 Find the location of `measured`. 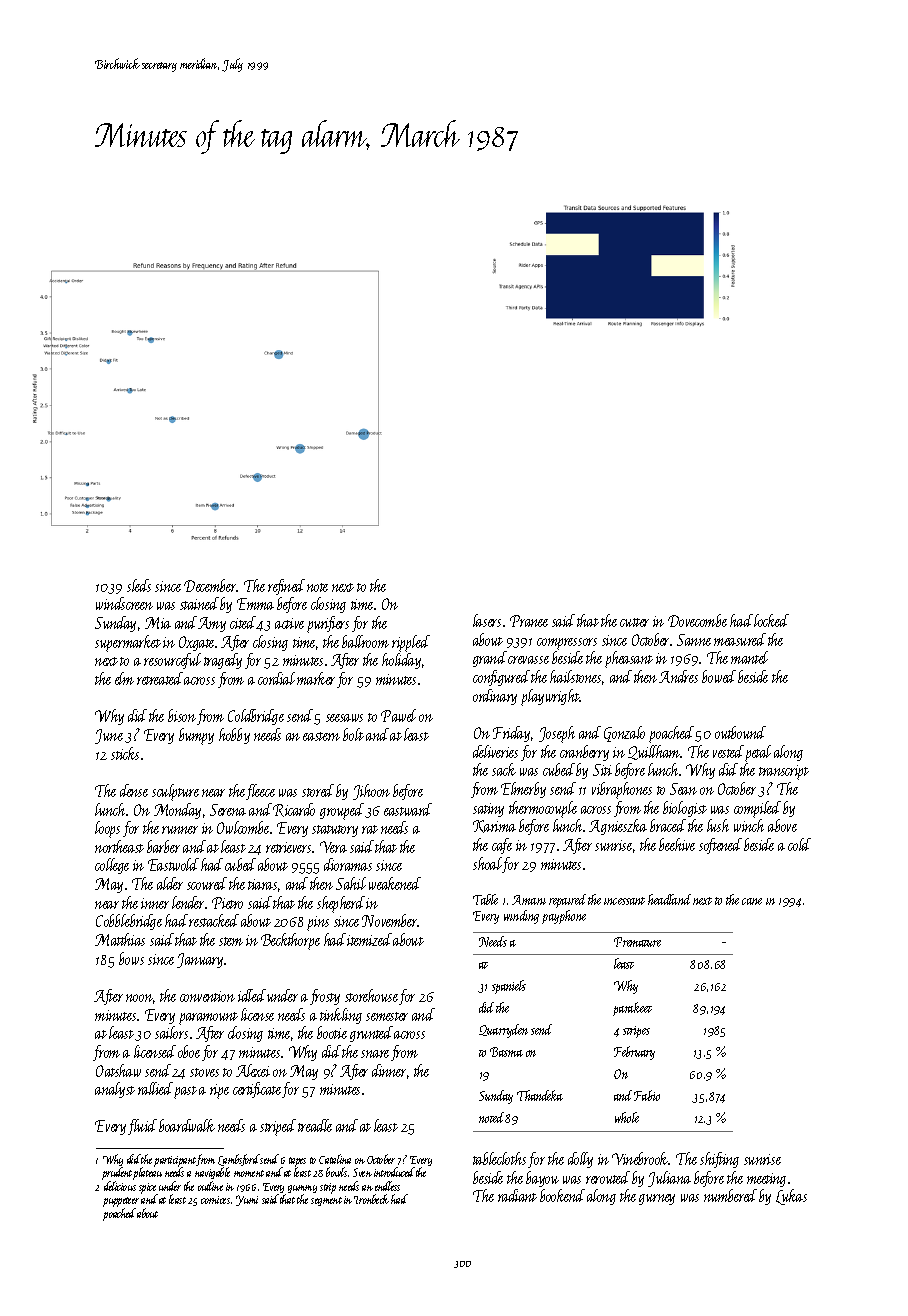

measured is located at coordinates (740, 639).
